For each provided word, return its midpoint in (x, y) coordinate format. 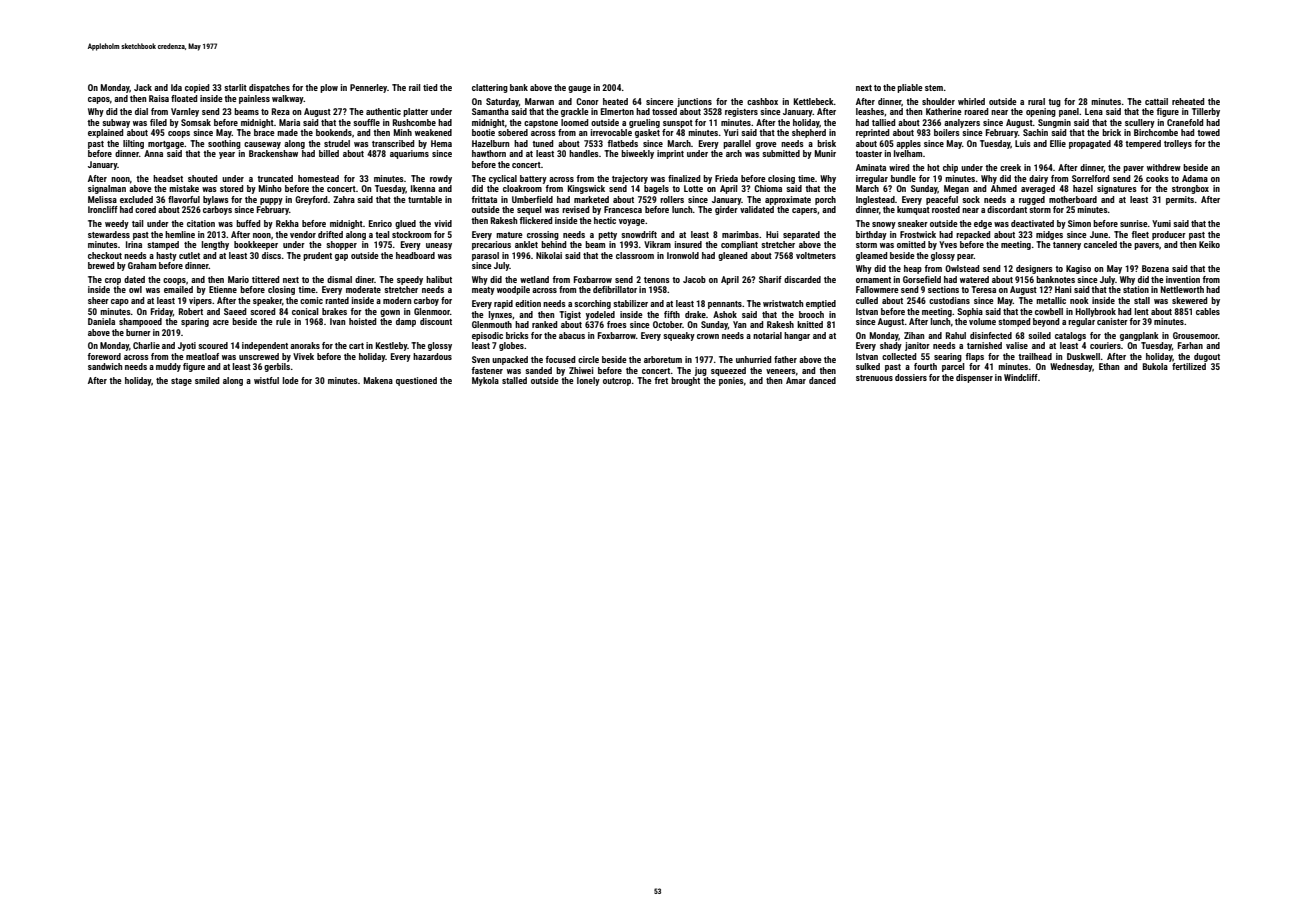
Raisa (159, 98)
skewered (1189, 300)
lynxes (500, 315)
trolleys (1178, 144)
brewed (101, 265)
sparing (195, 322)
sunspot (678, 124)
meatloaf (202, 356)
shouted (202, 178)
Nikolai (549, 255)
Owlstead (962, 268)
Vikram (657, 244)
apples (908, 144)
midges (1049, 235)
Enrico (380, 223)
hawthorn (489, 153)
